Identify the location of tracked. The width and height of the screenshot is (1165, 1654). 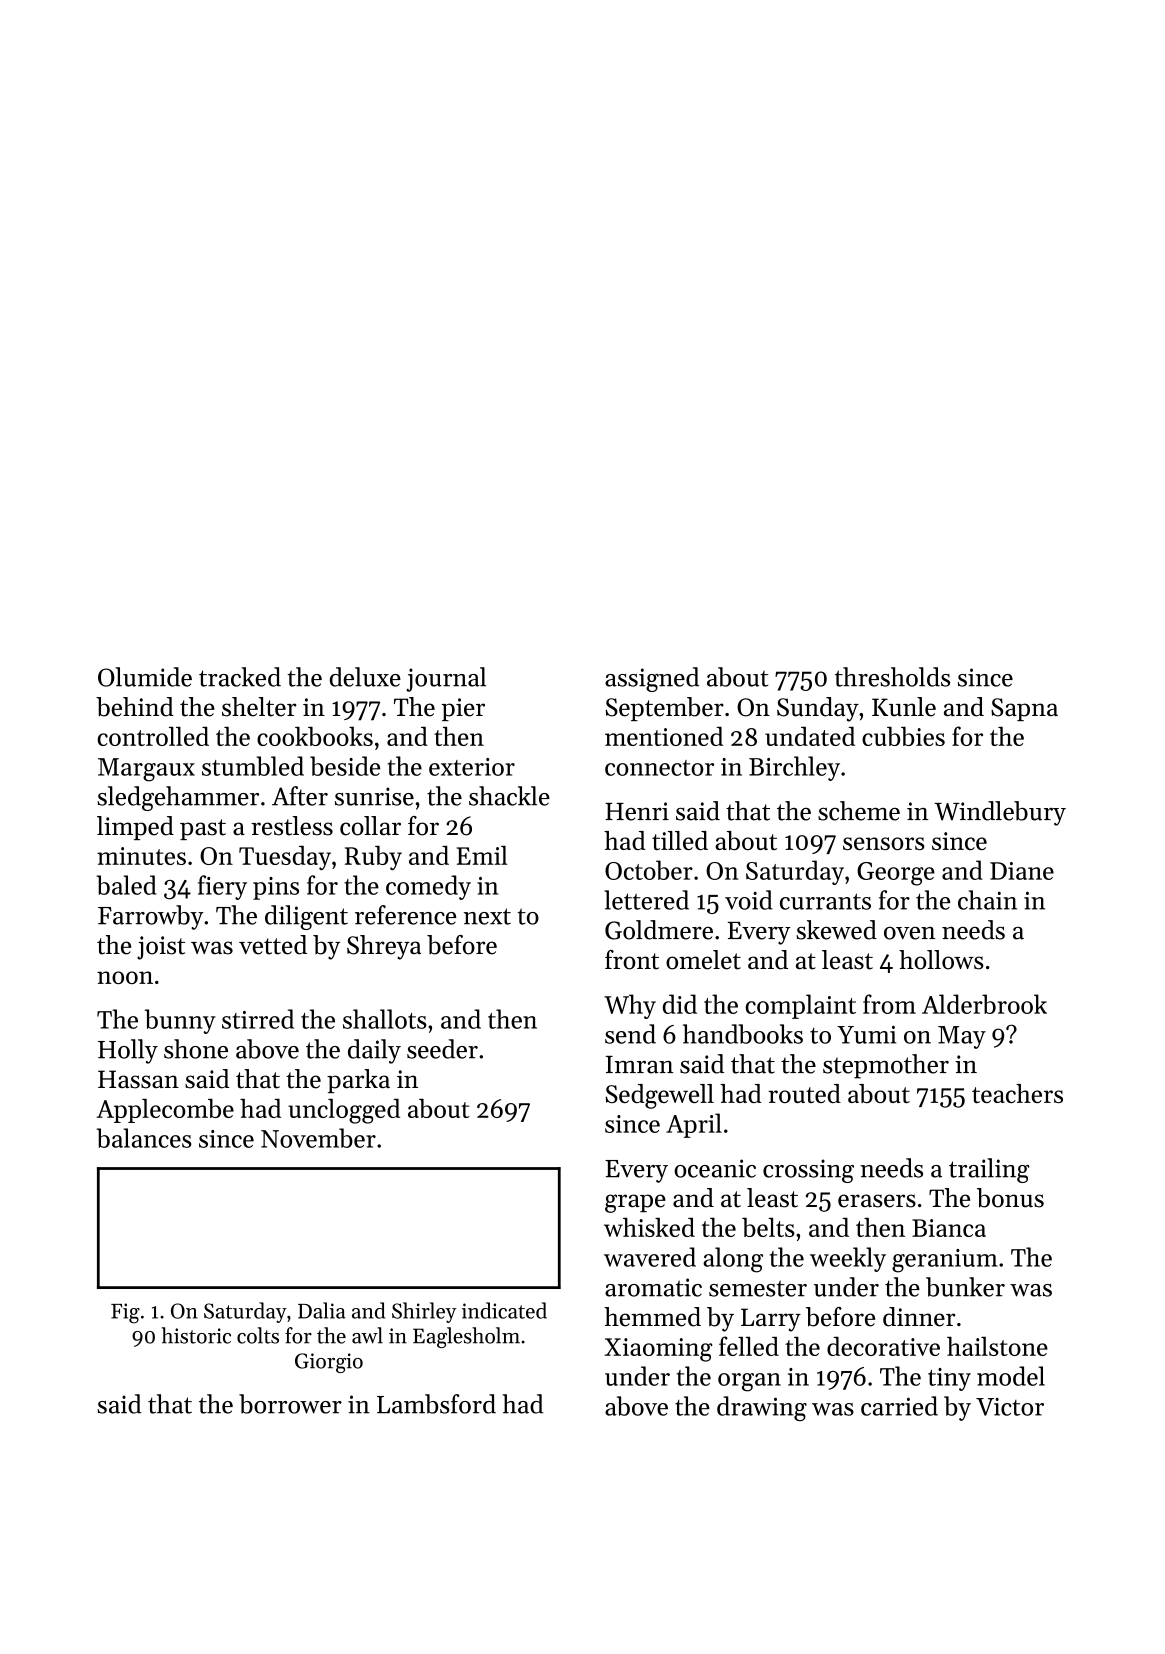
(240, 677).
